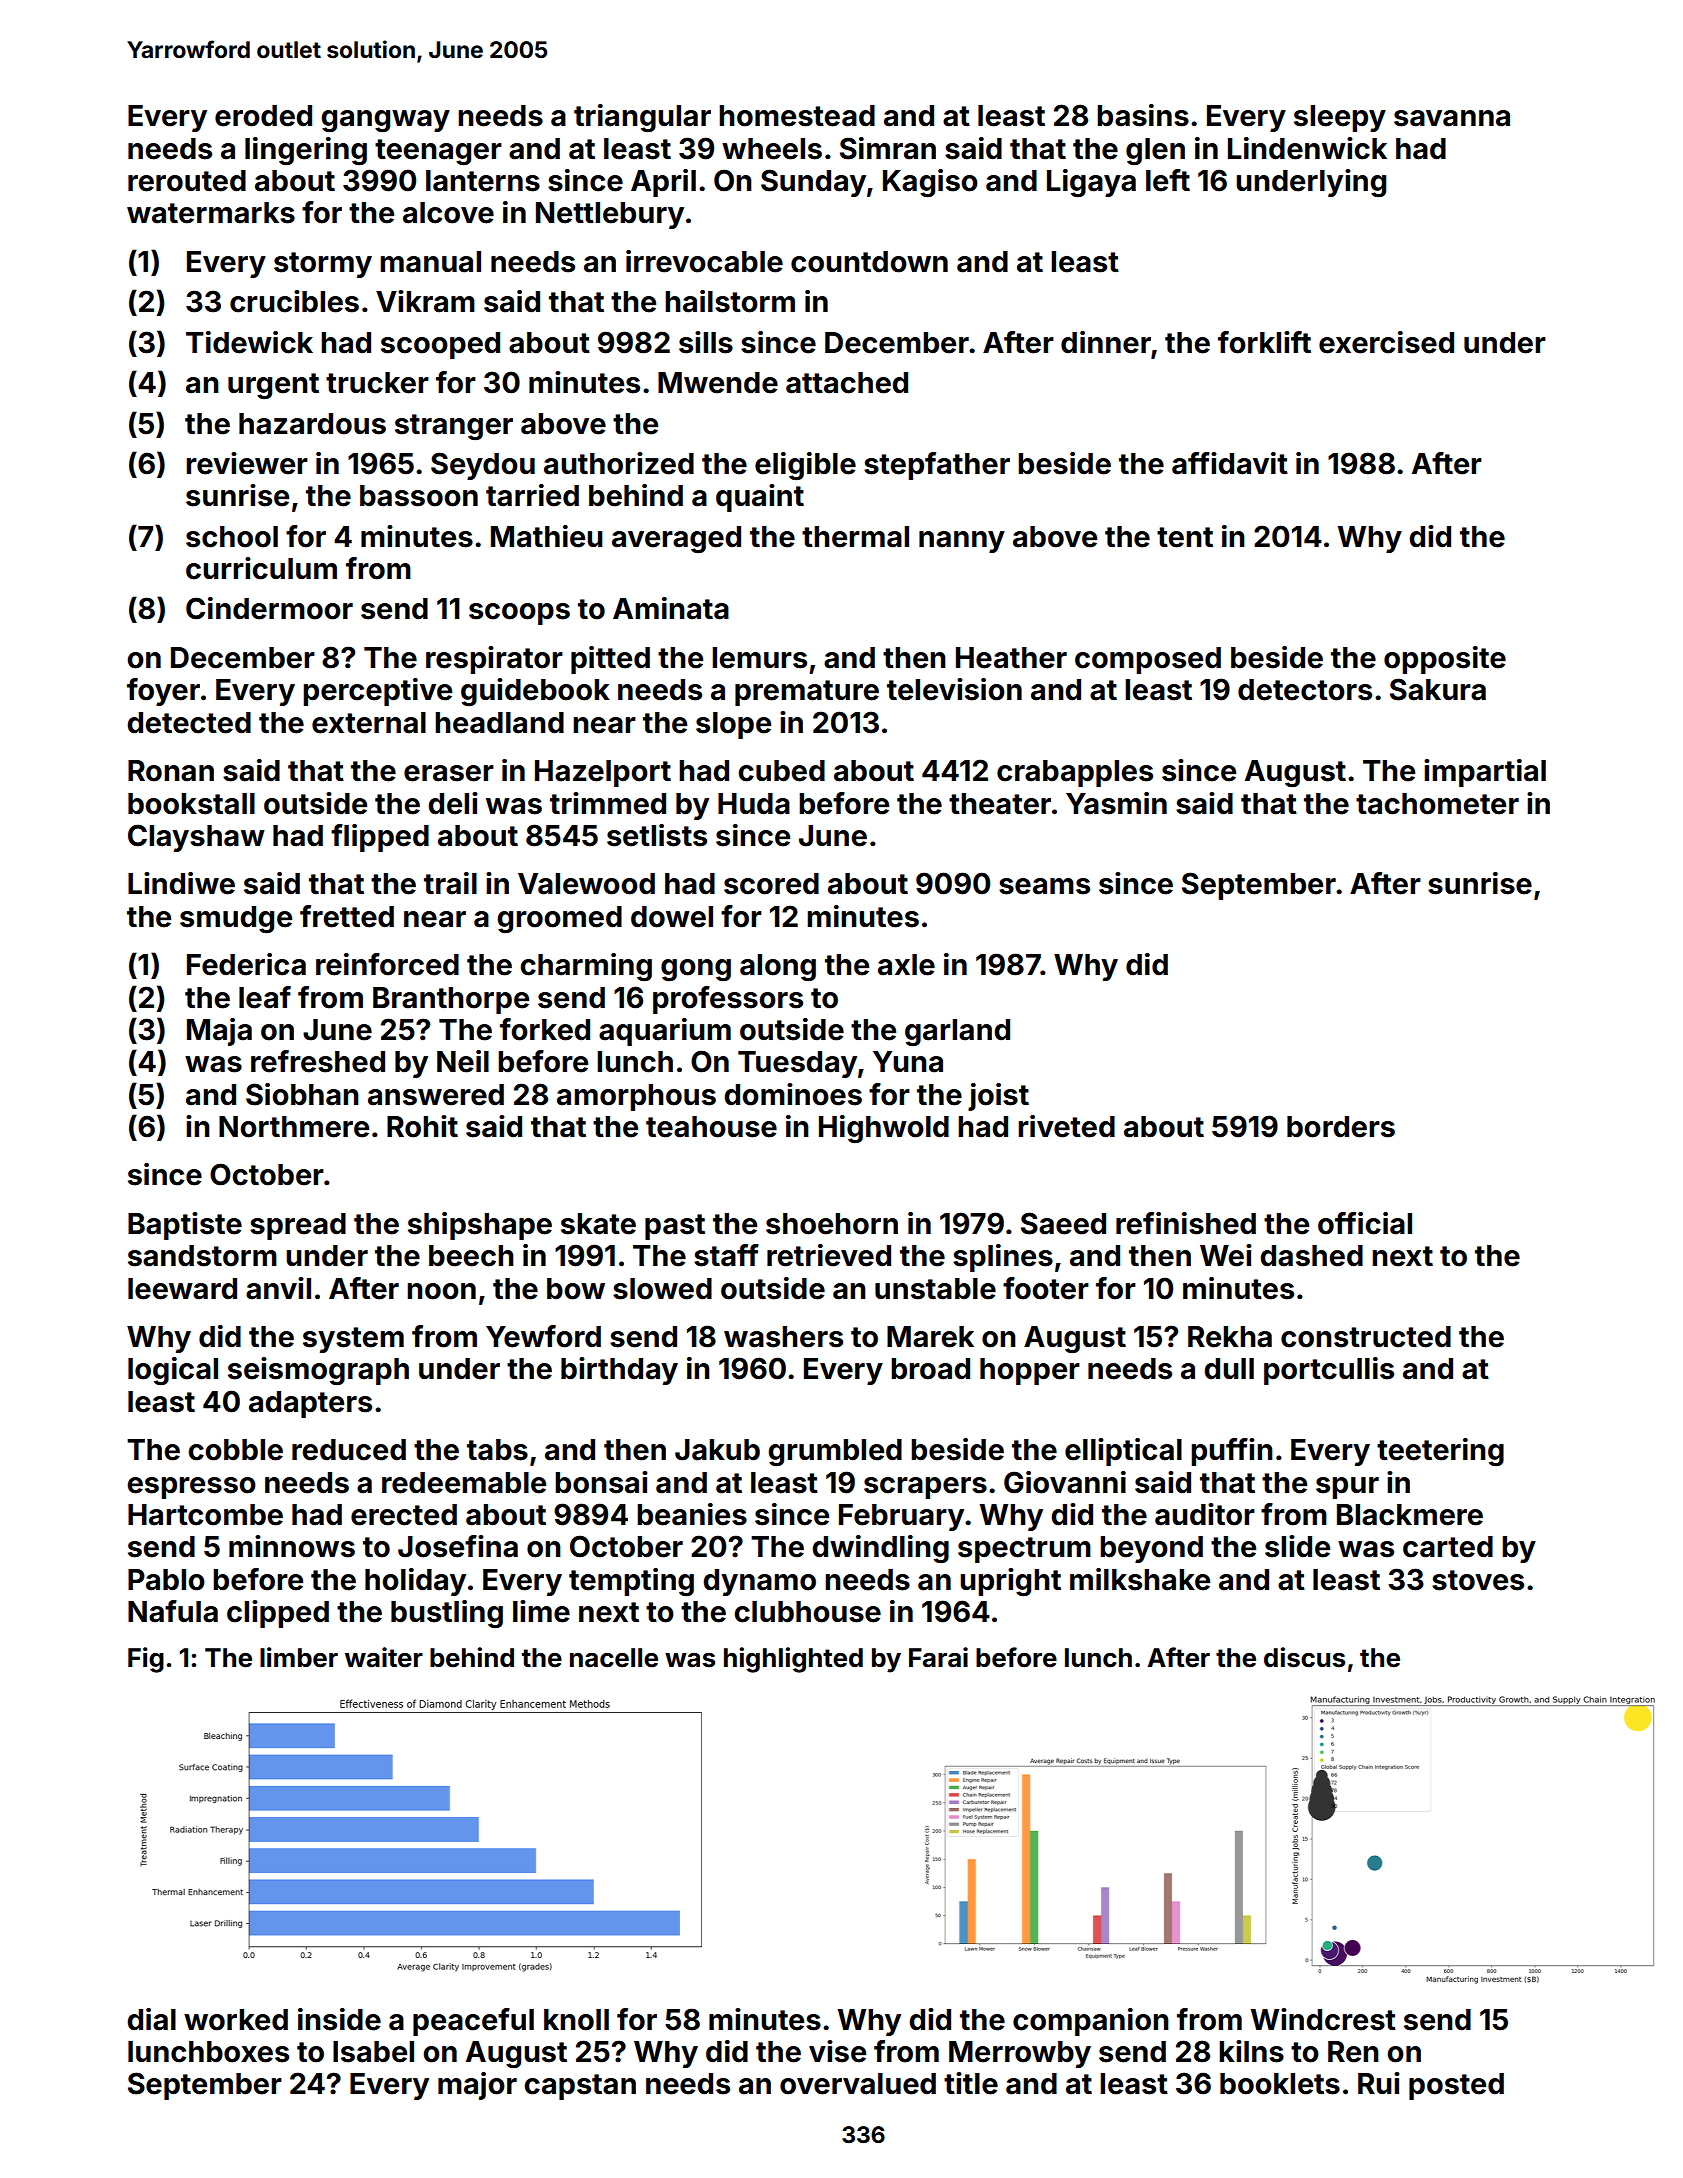  Describe the element at coordinates (312, 424) in the image. I see `hazardous` at that location.
